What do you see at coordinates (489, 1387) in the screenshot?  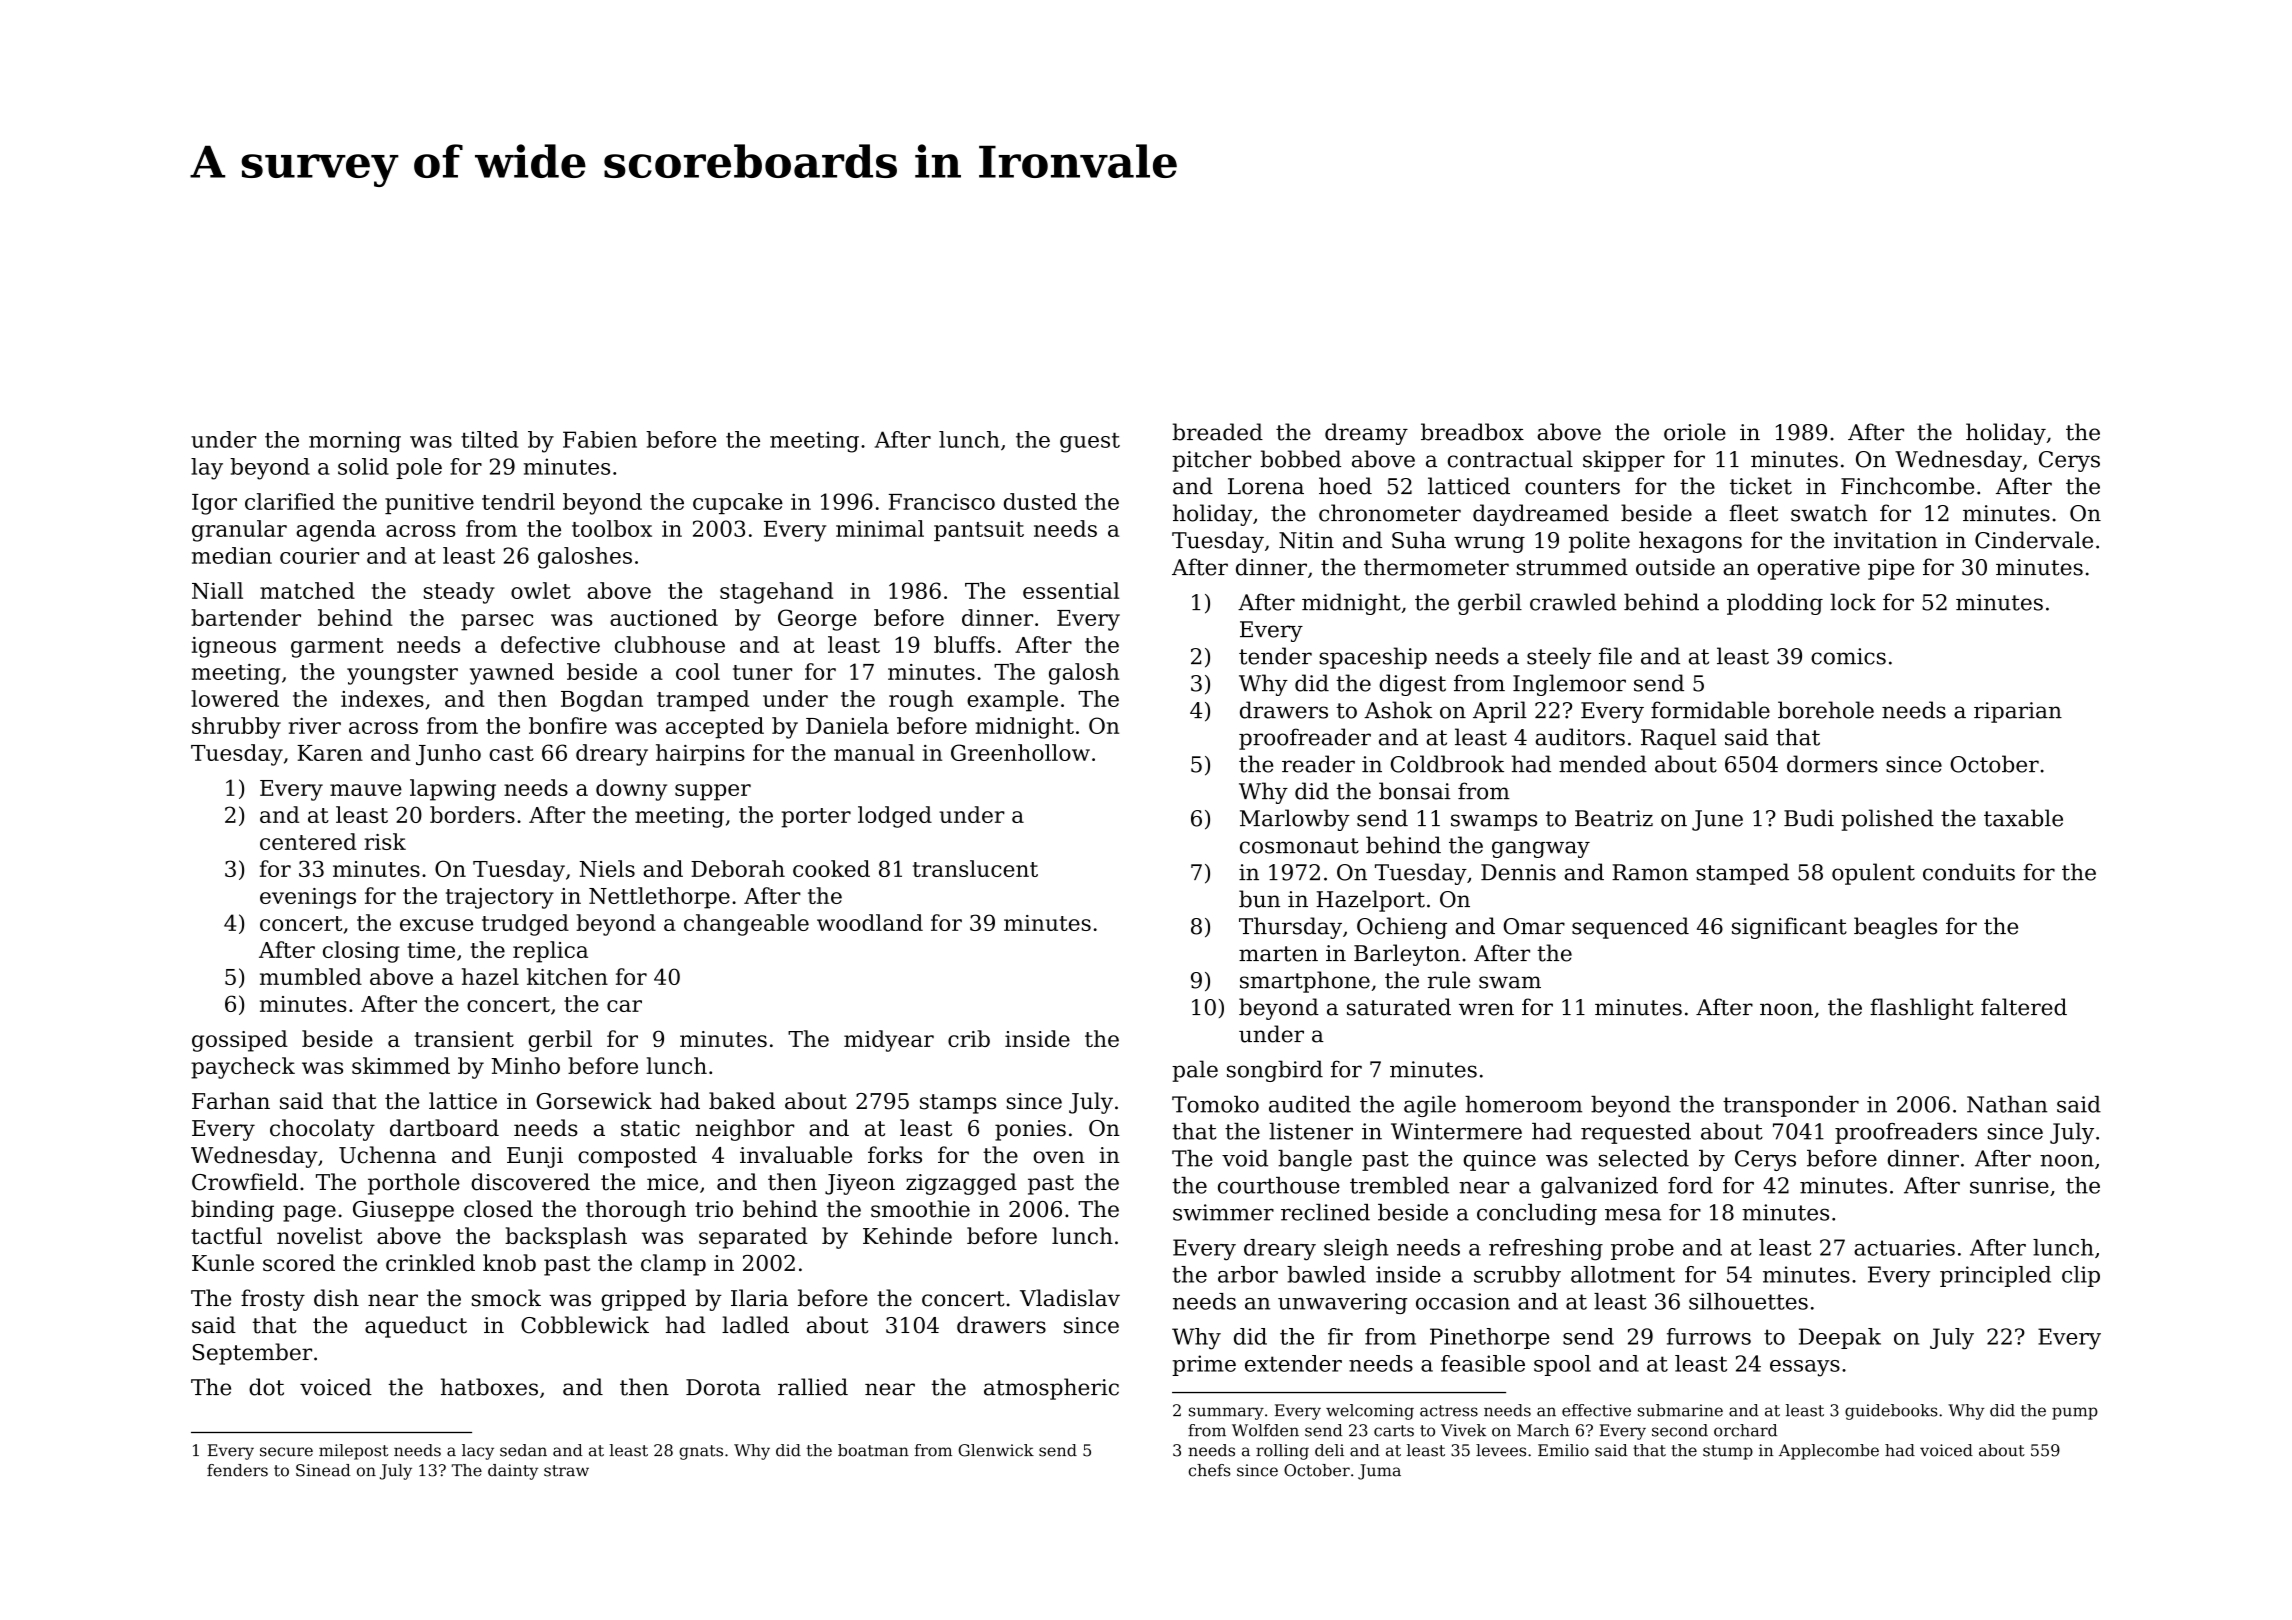 I see `hatboxes` at bounding box center [489, 1387].
